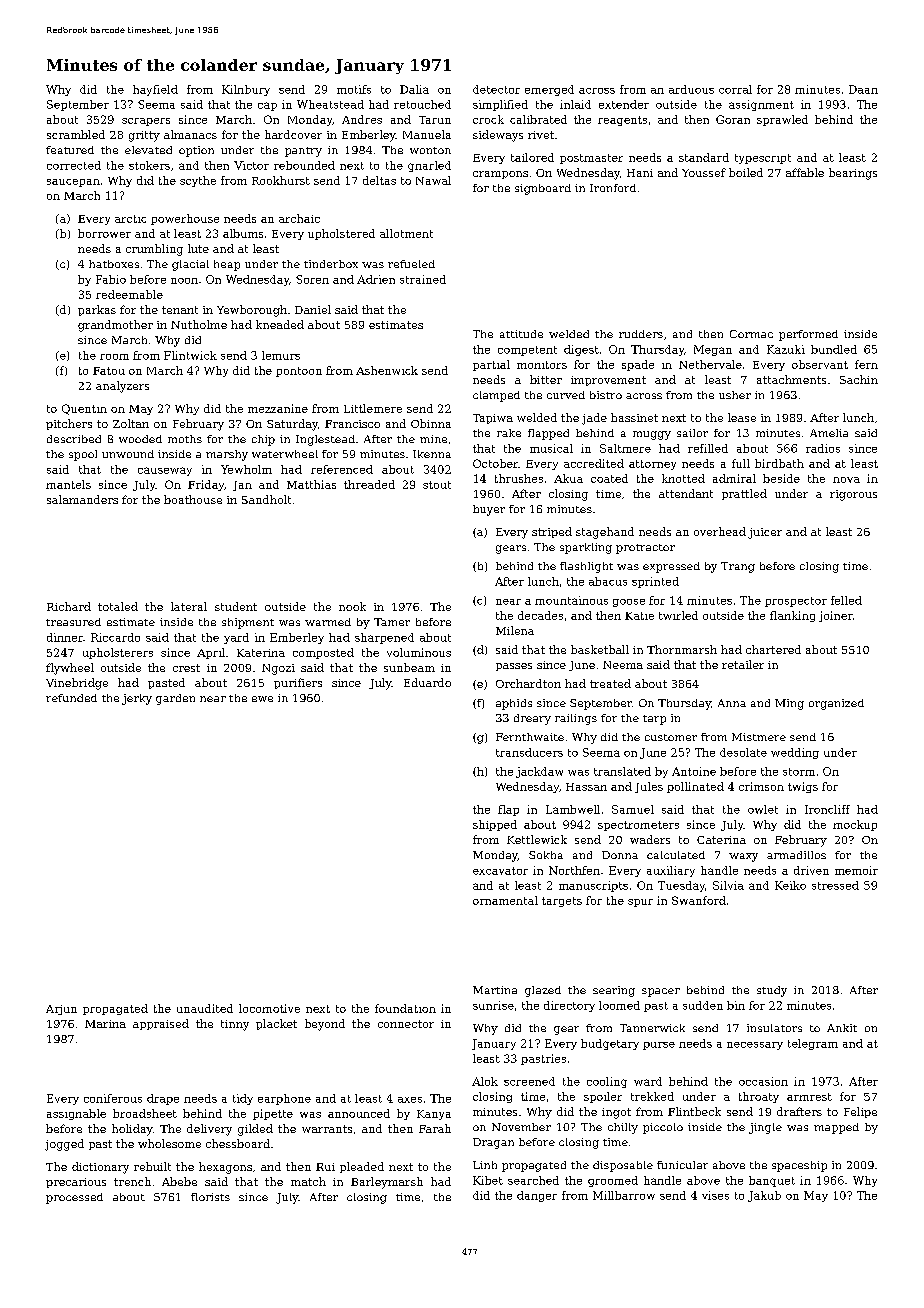 Image resolution: width=924 pixels, height=1308 pixels. What do you see at coordinates (243, 1099) in the document?
I see `tidy` at bounding box center [243, 1099].
